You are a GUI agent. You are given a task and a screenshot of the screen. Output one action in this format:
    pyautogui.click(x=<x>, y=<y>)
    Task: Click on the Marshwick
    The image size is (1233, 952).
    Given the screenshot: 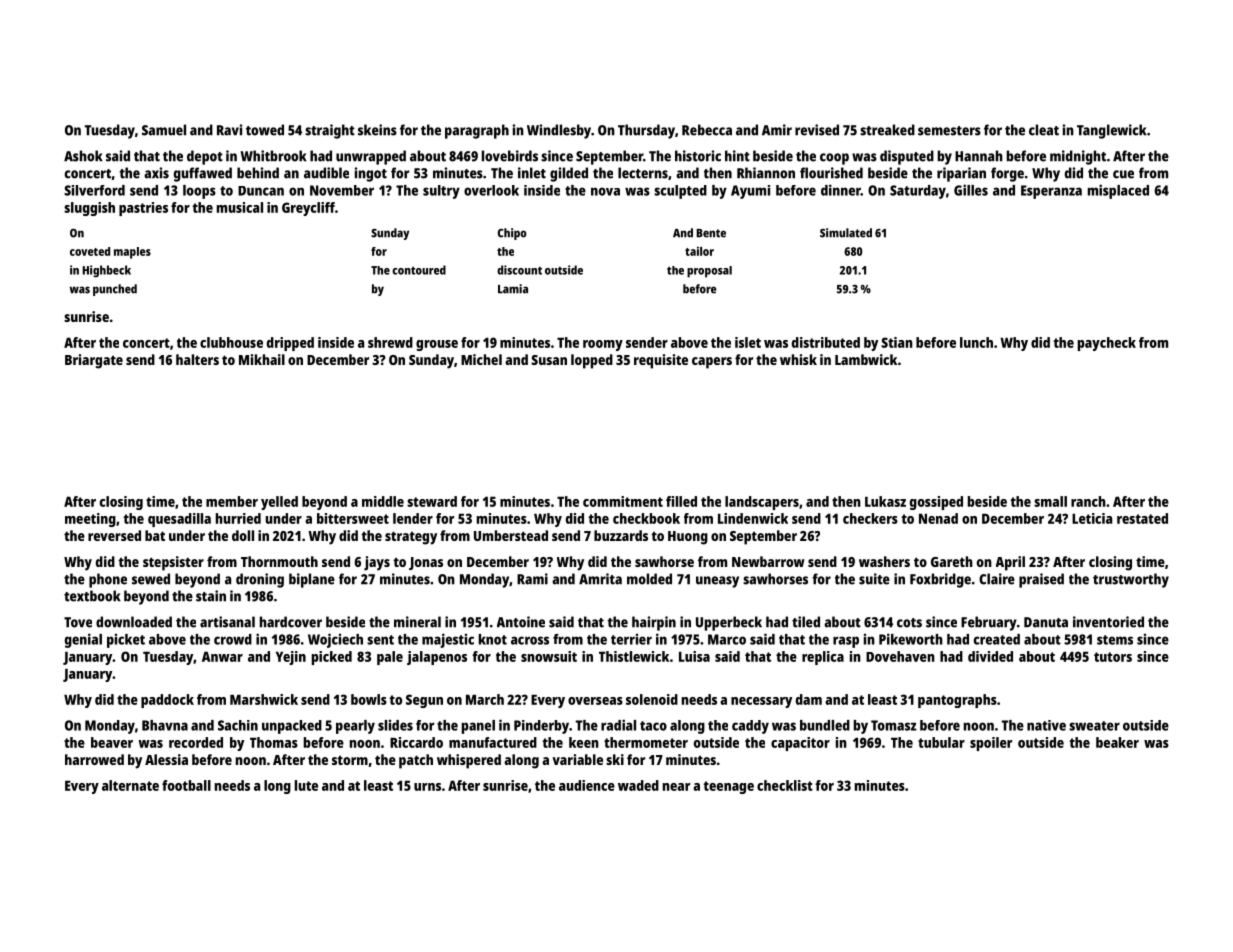 What is the action you would take?
    pyautogui.click(x=264, y=699)
